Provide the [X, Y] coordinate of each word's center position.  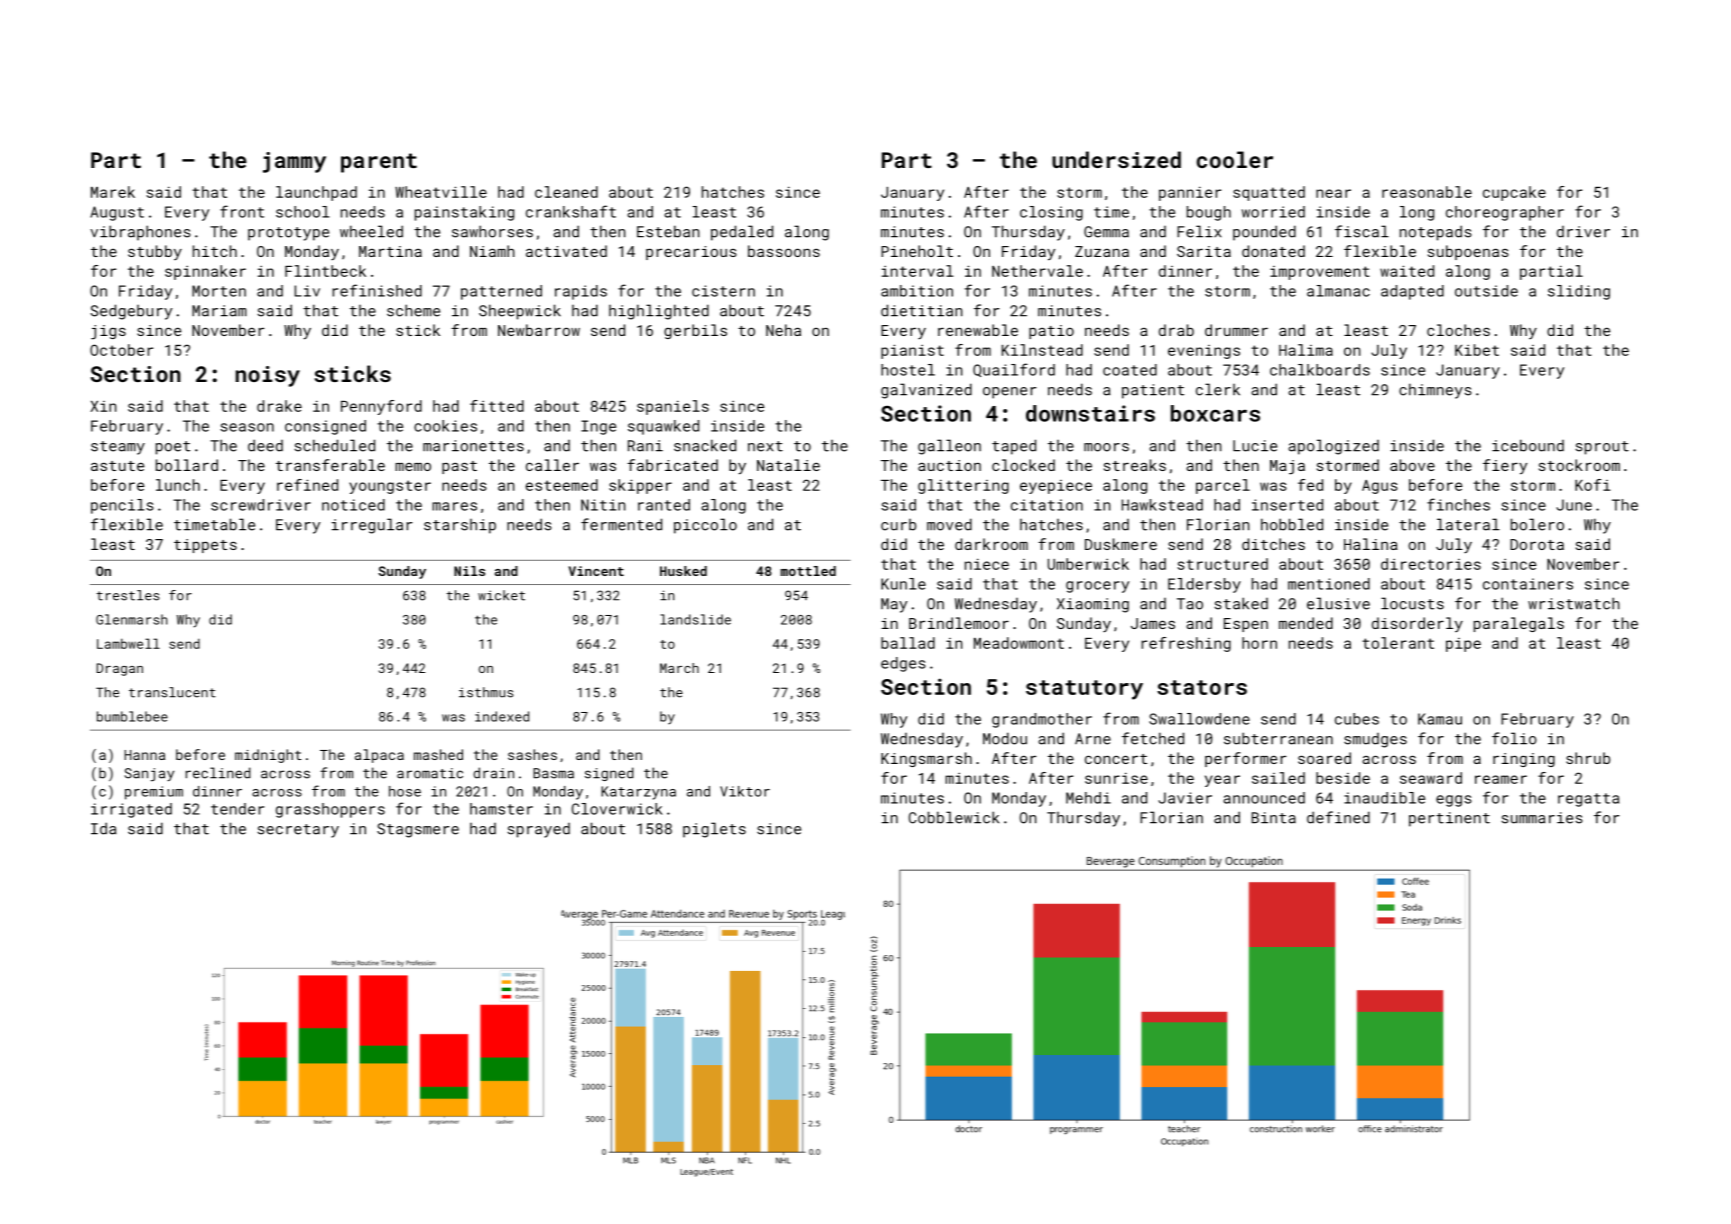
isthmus [486, 692]
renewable [978, 330]
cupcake [1514, 193]
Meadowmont [1019, 643]
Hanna [144, 755]
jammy [294, 162]
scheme [413, 310]
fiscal [1362, 231]
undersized [1116, 159]
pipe [1463, 645]
